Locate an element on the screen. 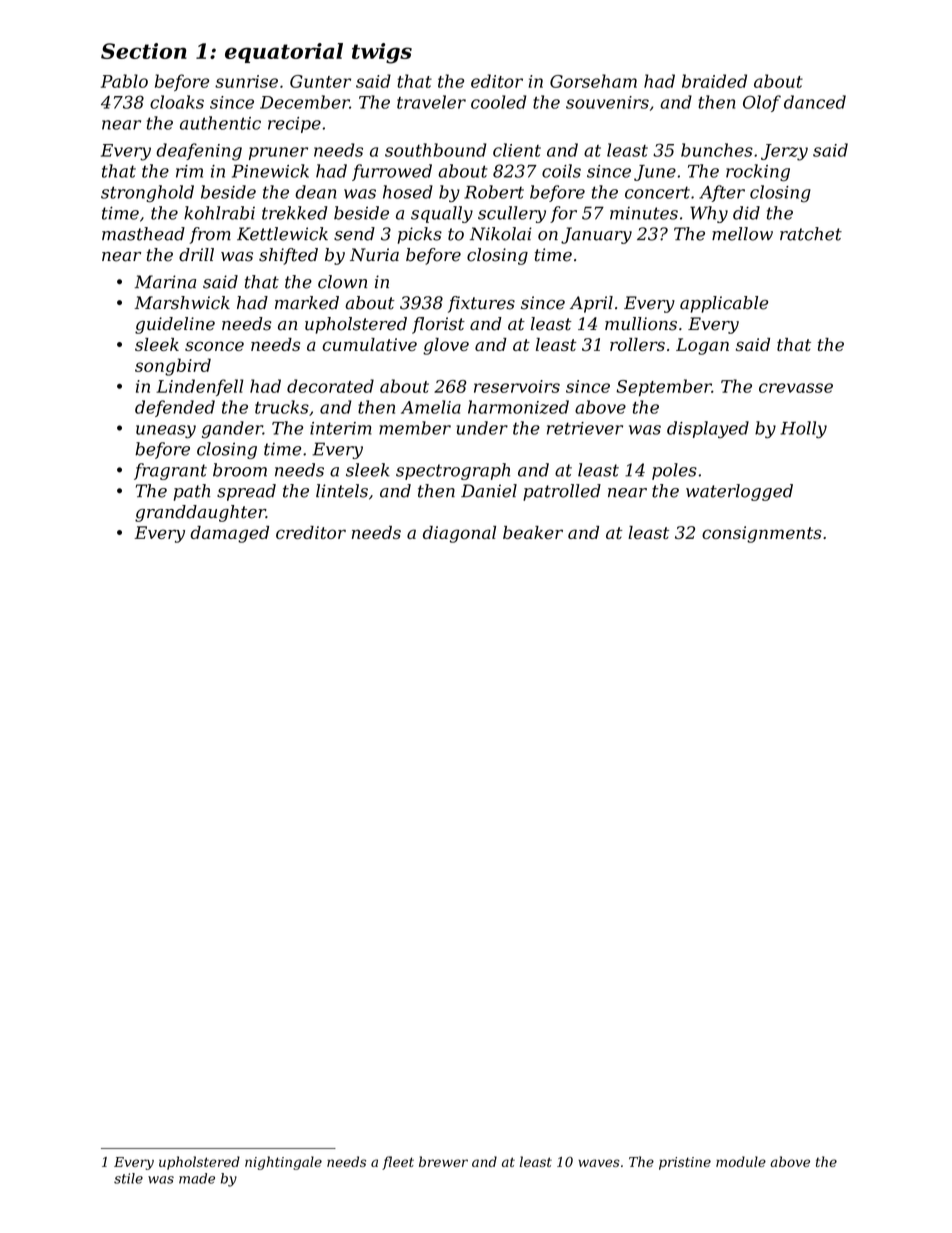 The width and height of the screenshot is (952, 1233). marked is located at coordinates (307, 303).
